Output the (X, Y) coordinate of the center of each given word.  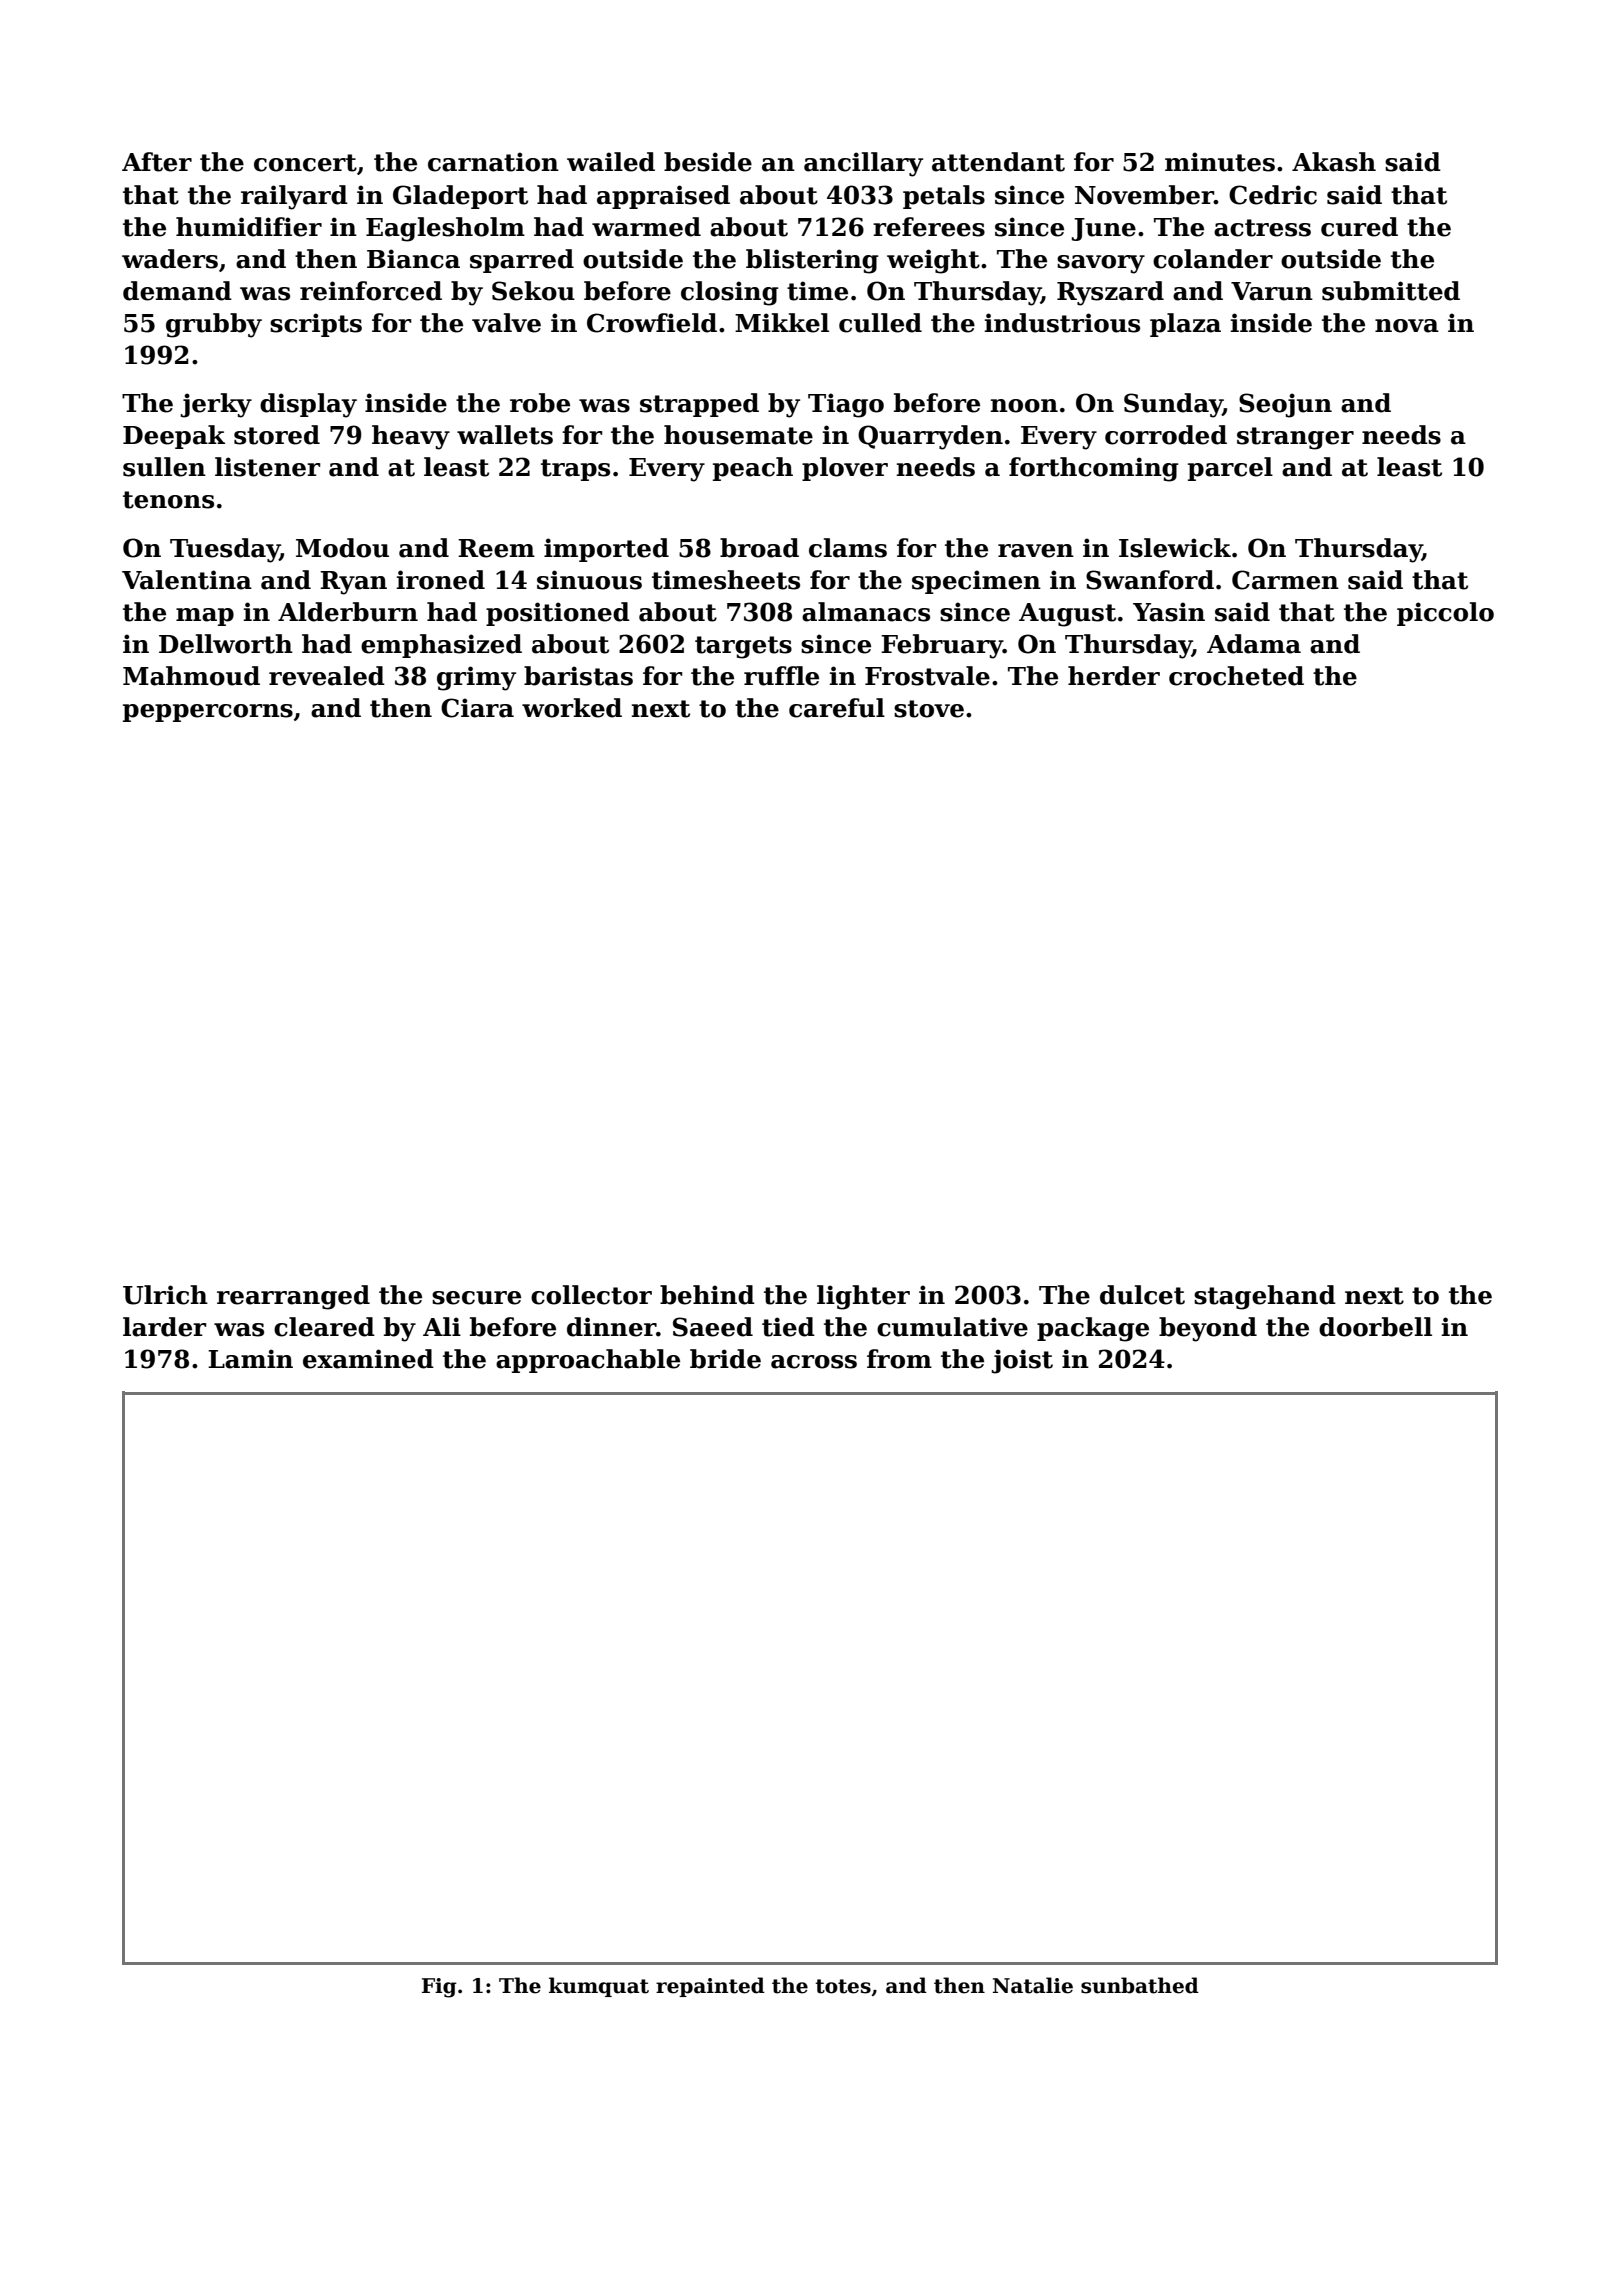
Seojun (1285, 405)
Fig (439, 1988)
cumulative (952, 1327)
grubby (214, 325)
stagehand (1265, 1297)
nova (1407, 326)
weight (933, 261)
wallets (505, 435)
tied (788, 1327)
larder (165, 1327)
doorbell (1375, 1327)
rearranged (293, 1297)
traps (575, 470)
